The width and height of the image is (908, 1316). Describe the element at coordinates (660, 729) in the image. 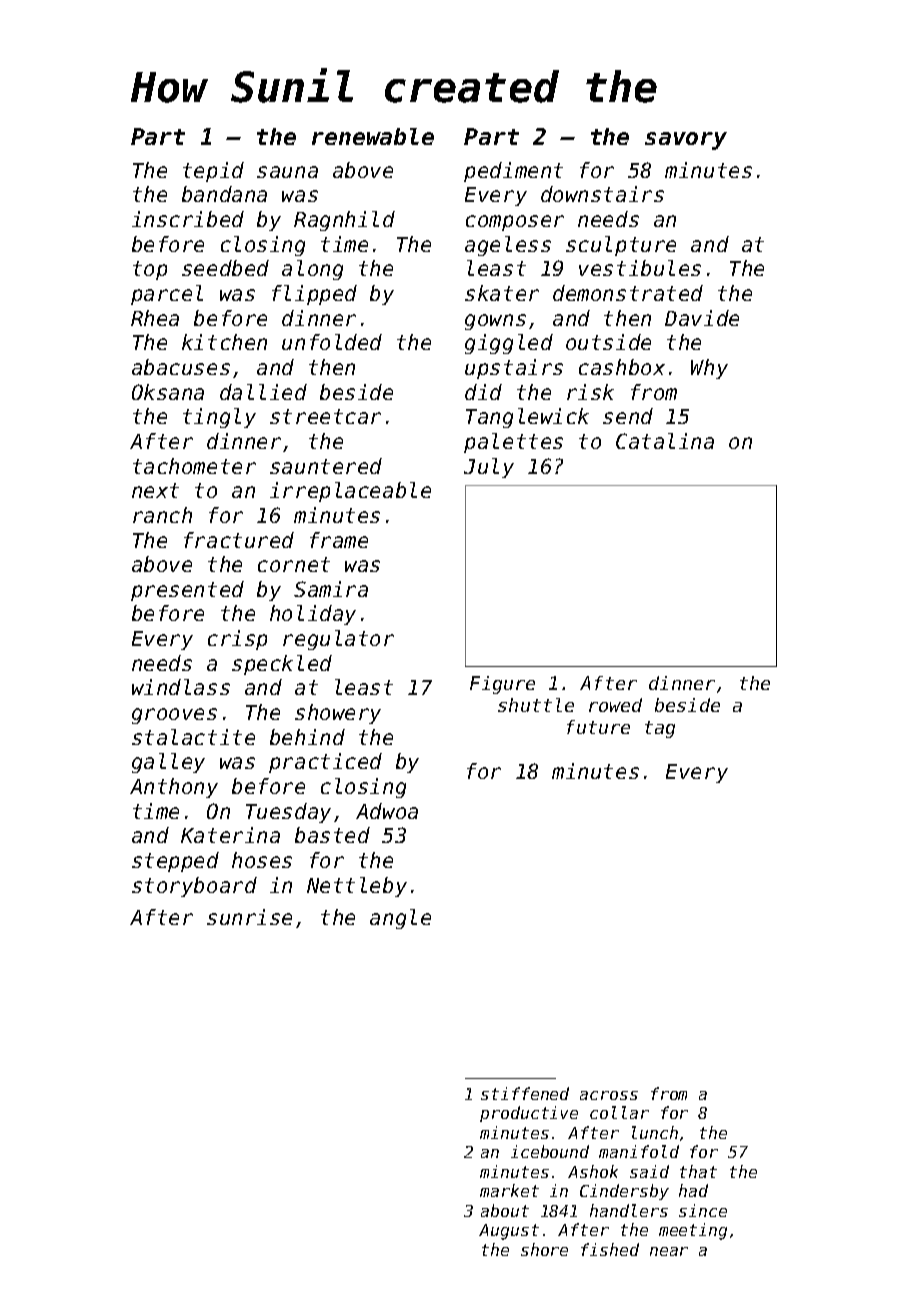

I see `tag` at that location.
